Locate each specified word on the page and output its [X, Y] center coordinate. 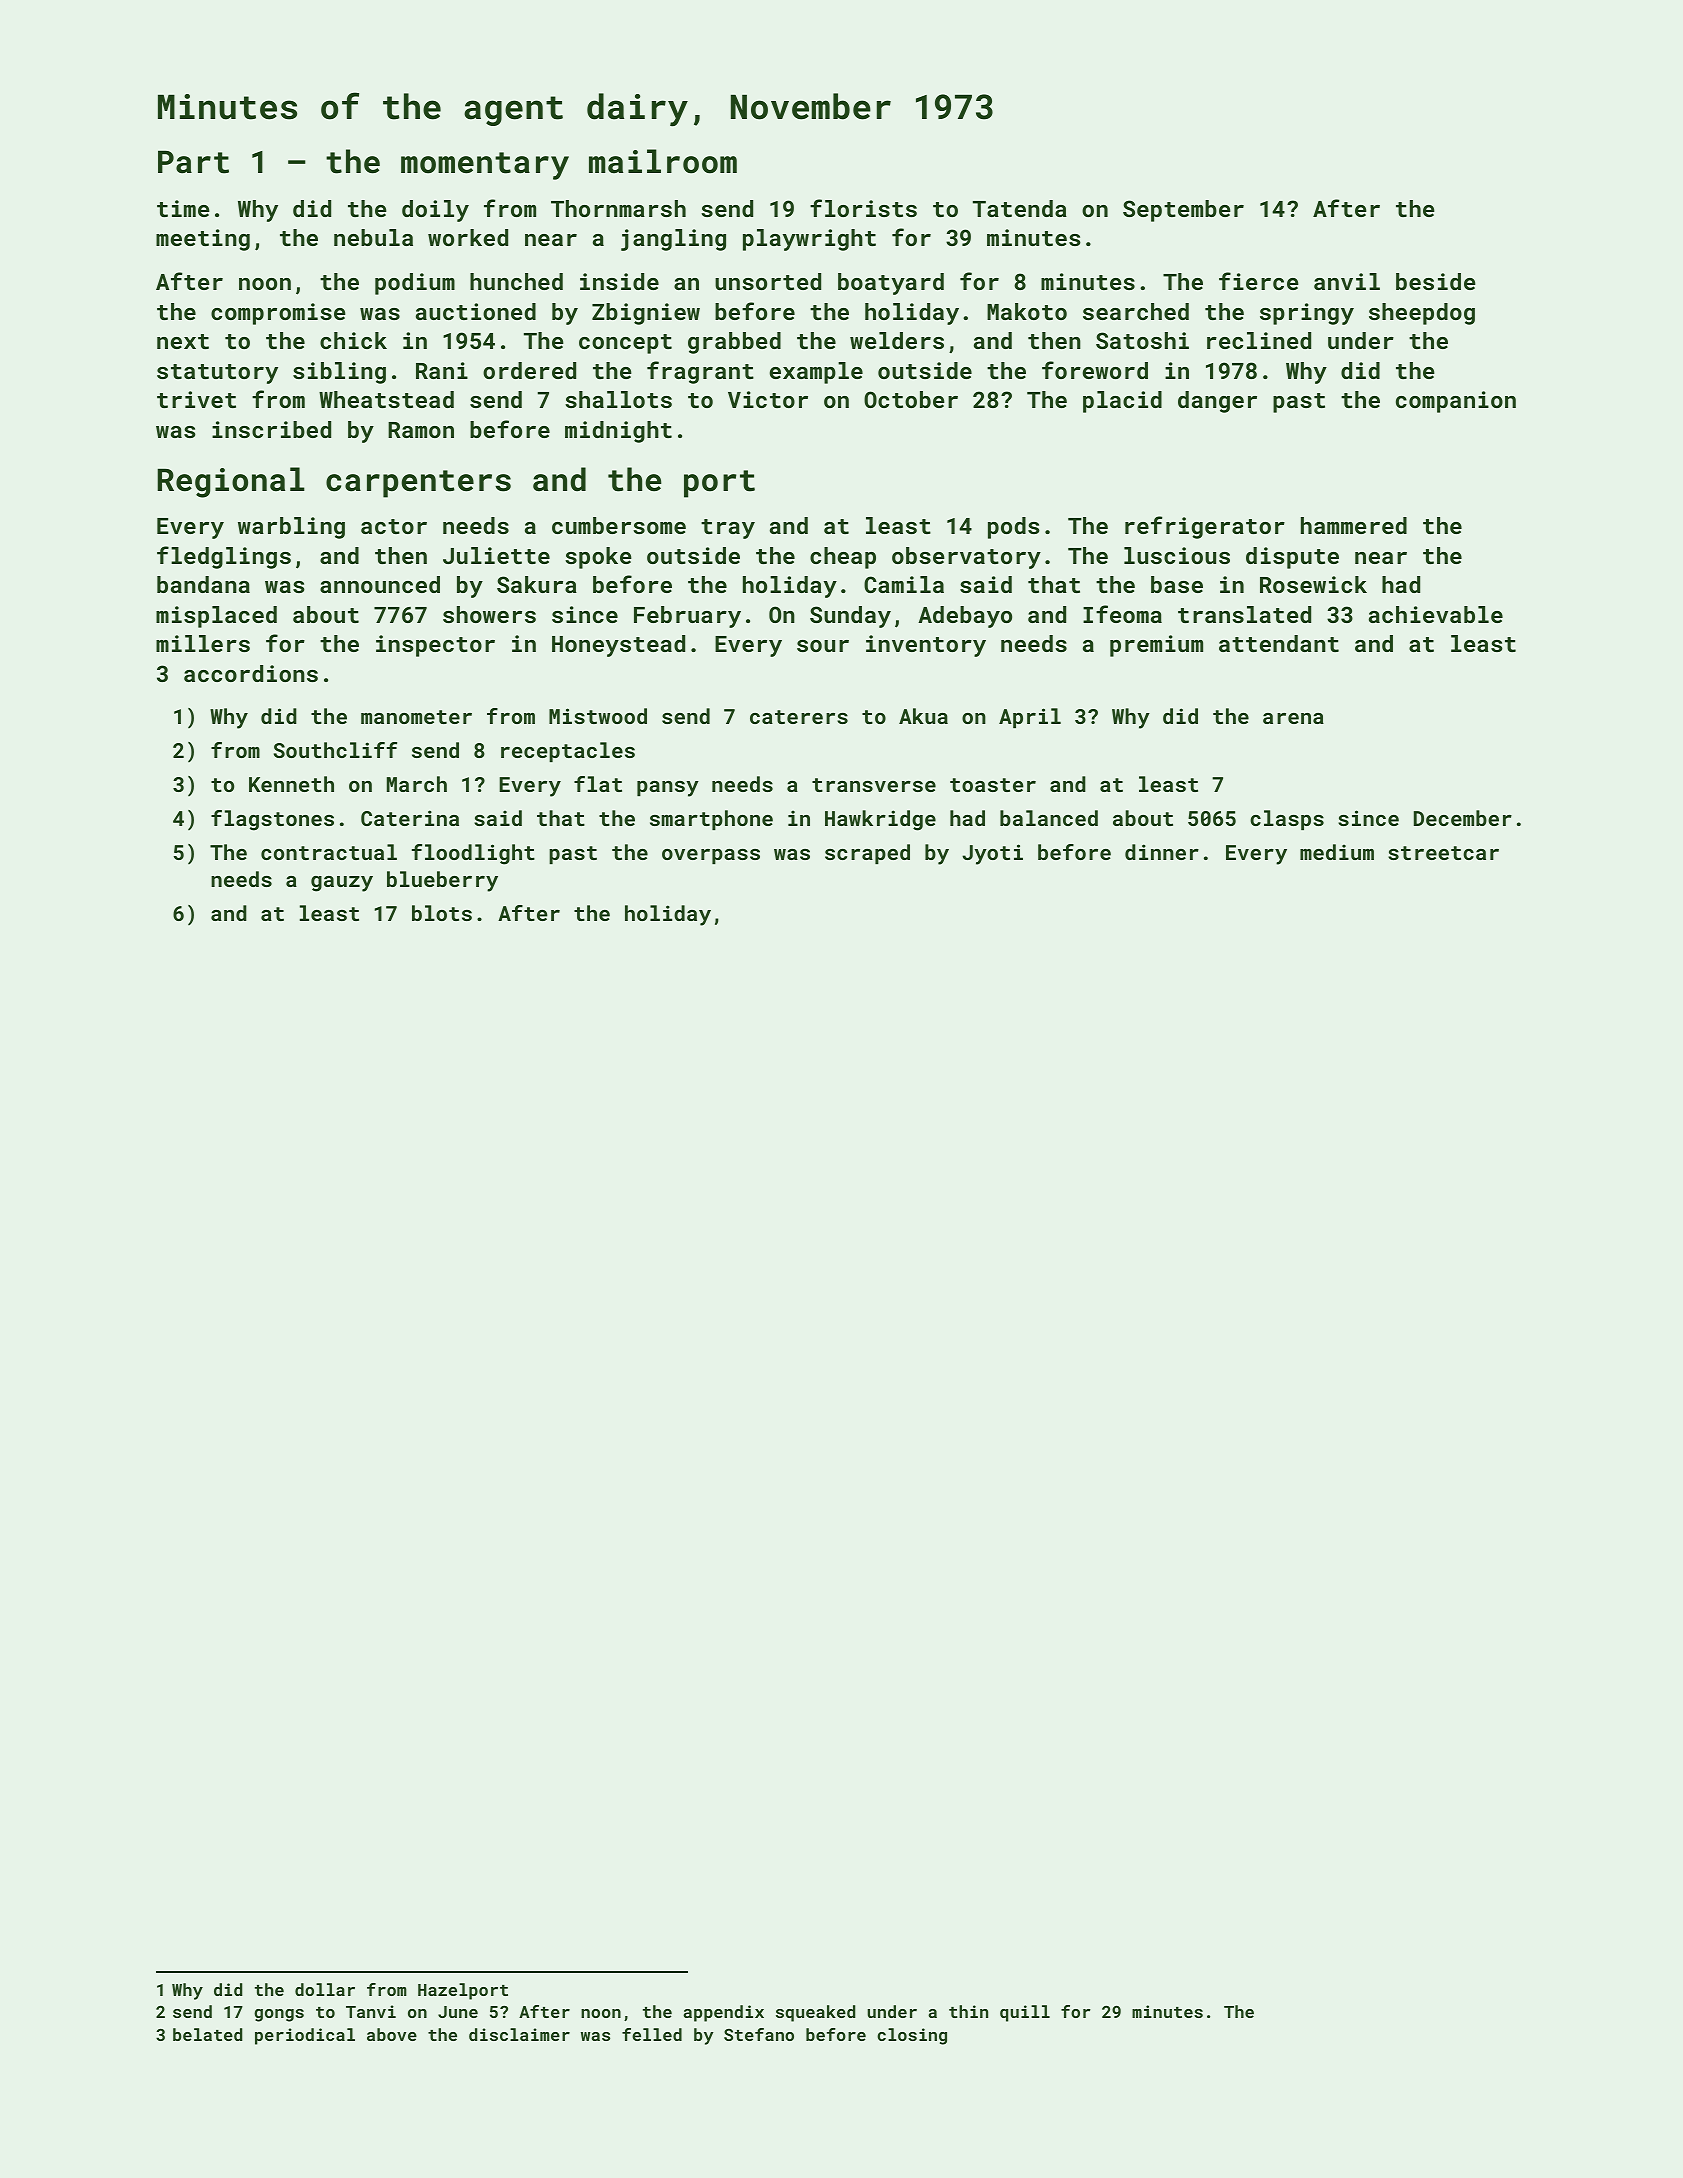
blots [442, 913]
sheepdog [1422, 314]
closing [912, 2036]
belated [207, 2034]
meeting [203, 240]
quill [1025, 2013]
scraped [867, 854]
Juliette [496, 555]
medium [1337, 852]
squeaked [815, 2013]
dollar [325, 1989]
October [911, 399]
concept [625, 344]
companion [1456, 402]
